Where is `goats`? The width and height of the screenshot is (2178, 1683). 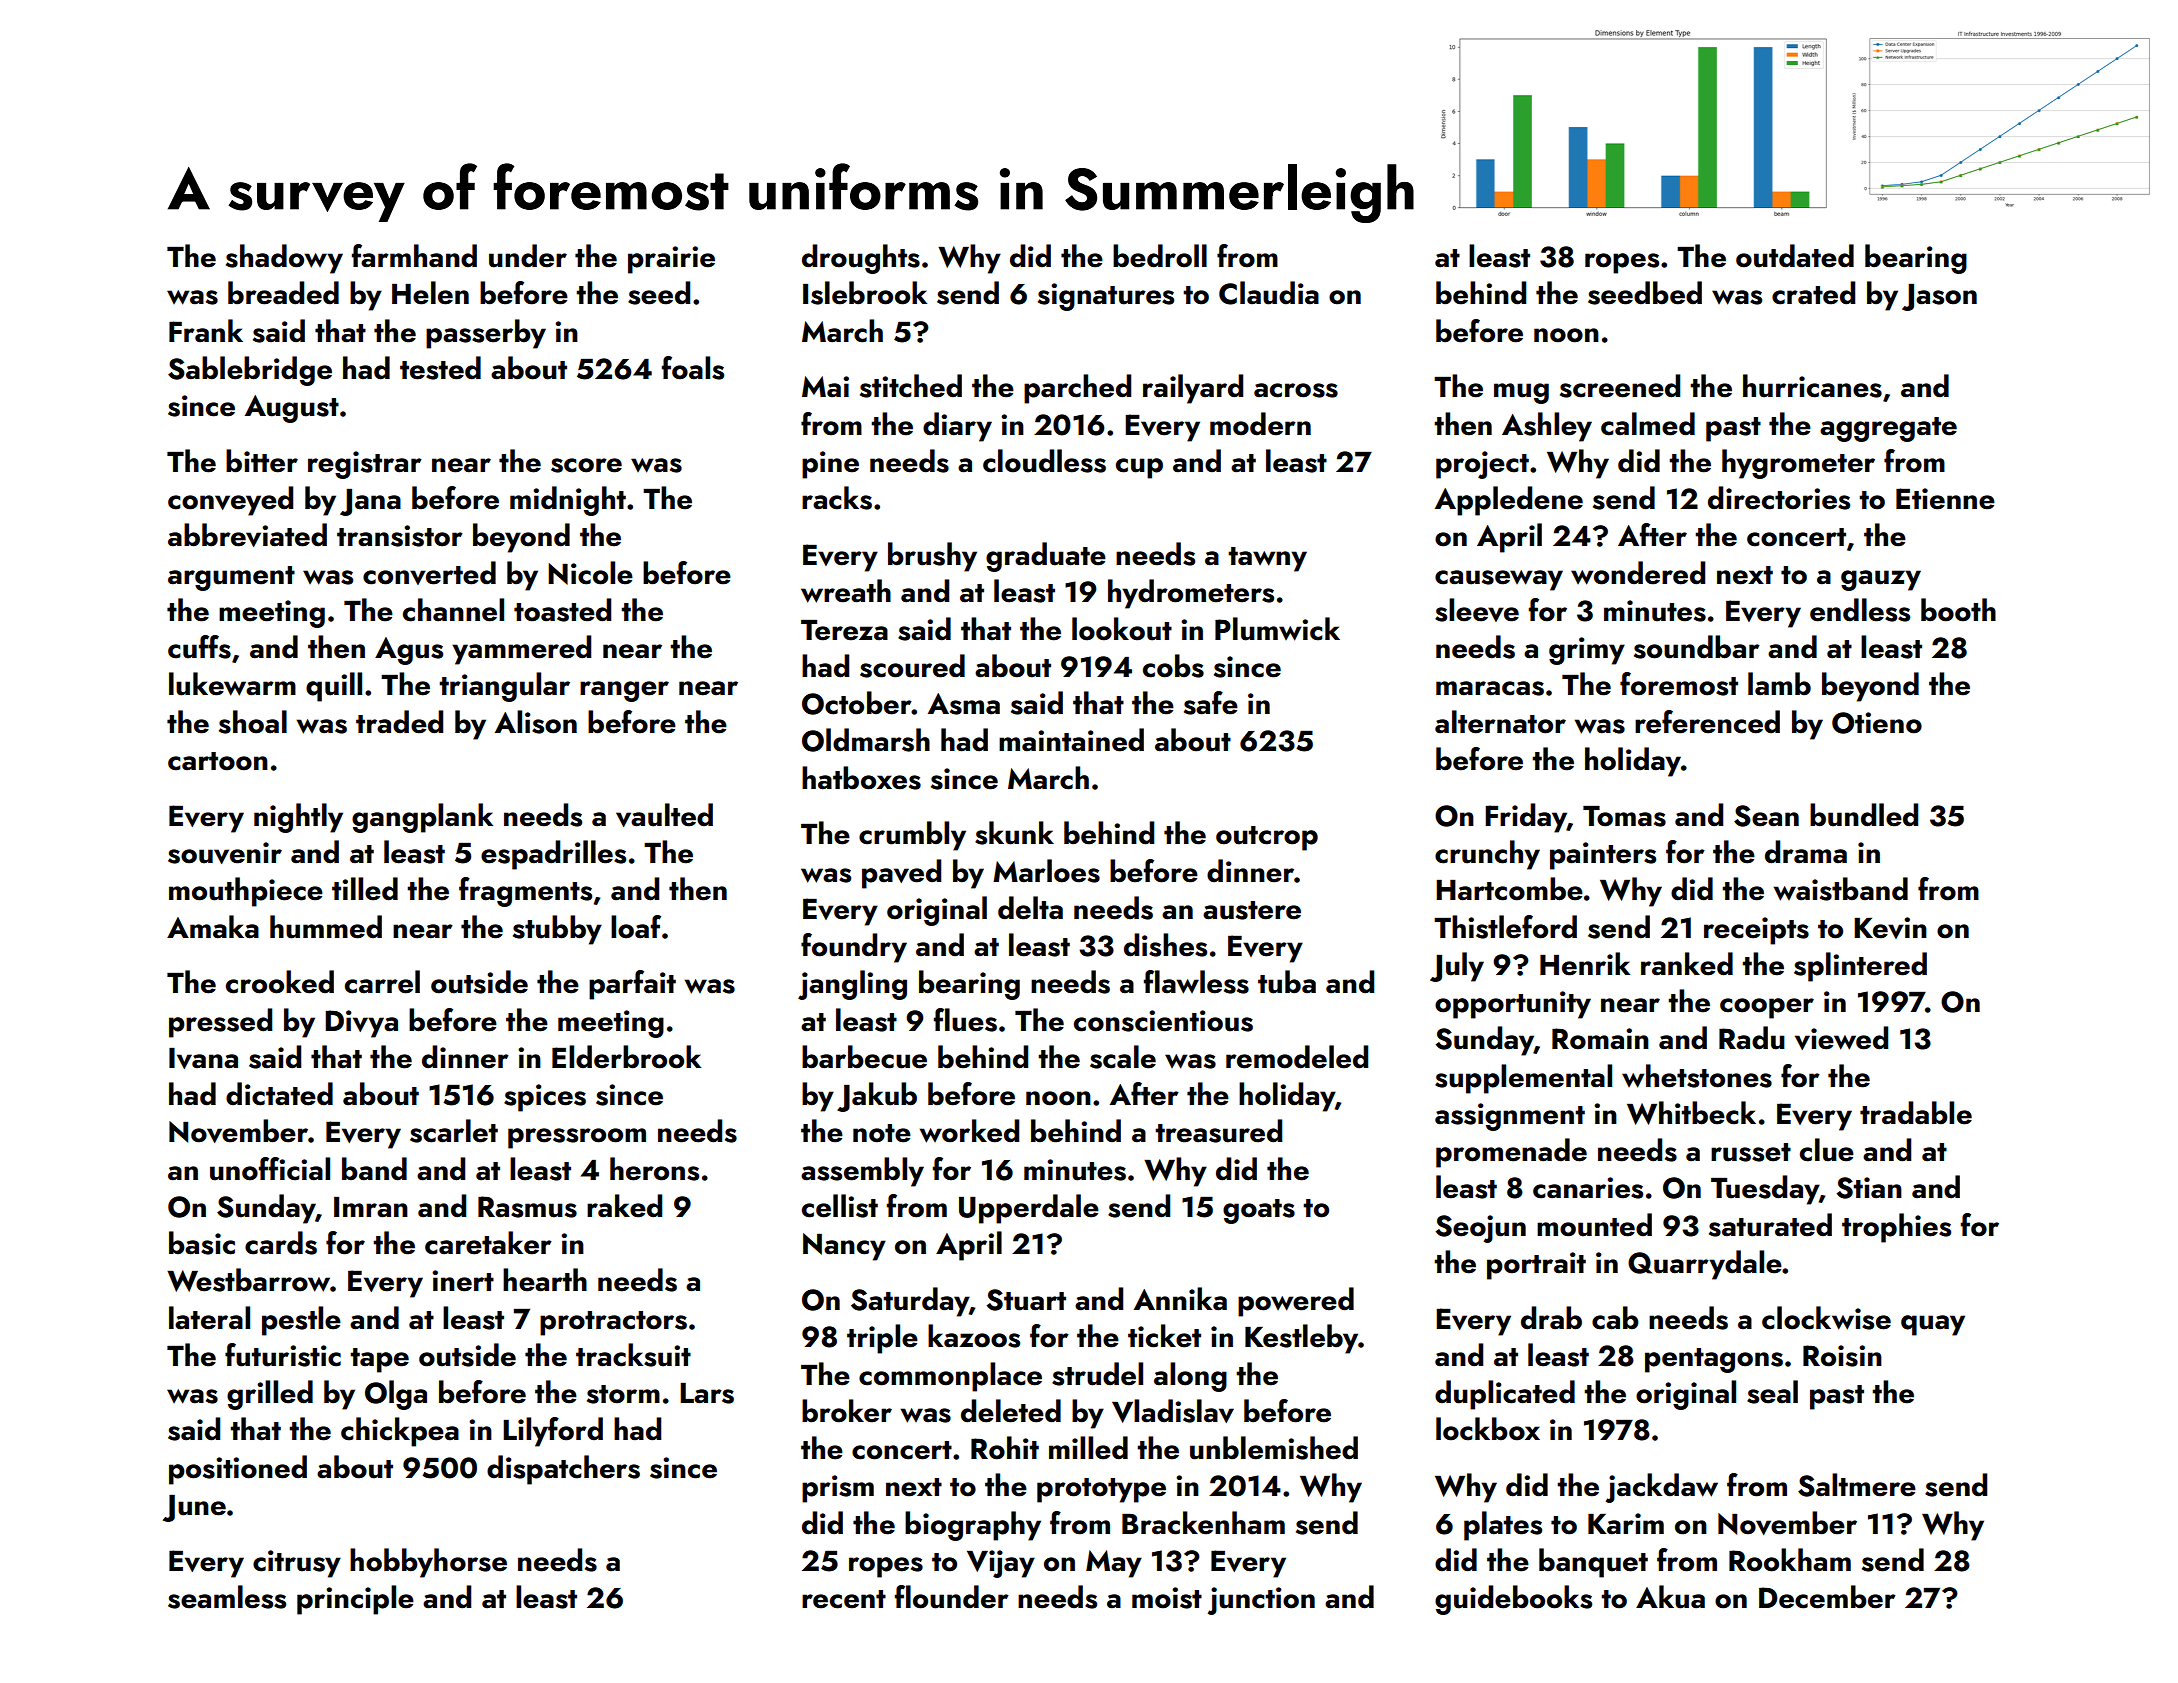 goats is located at coordinates (1259, 1211).
